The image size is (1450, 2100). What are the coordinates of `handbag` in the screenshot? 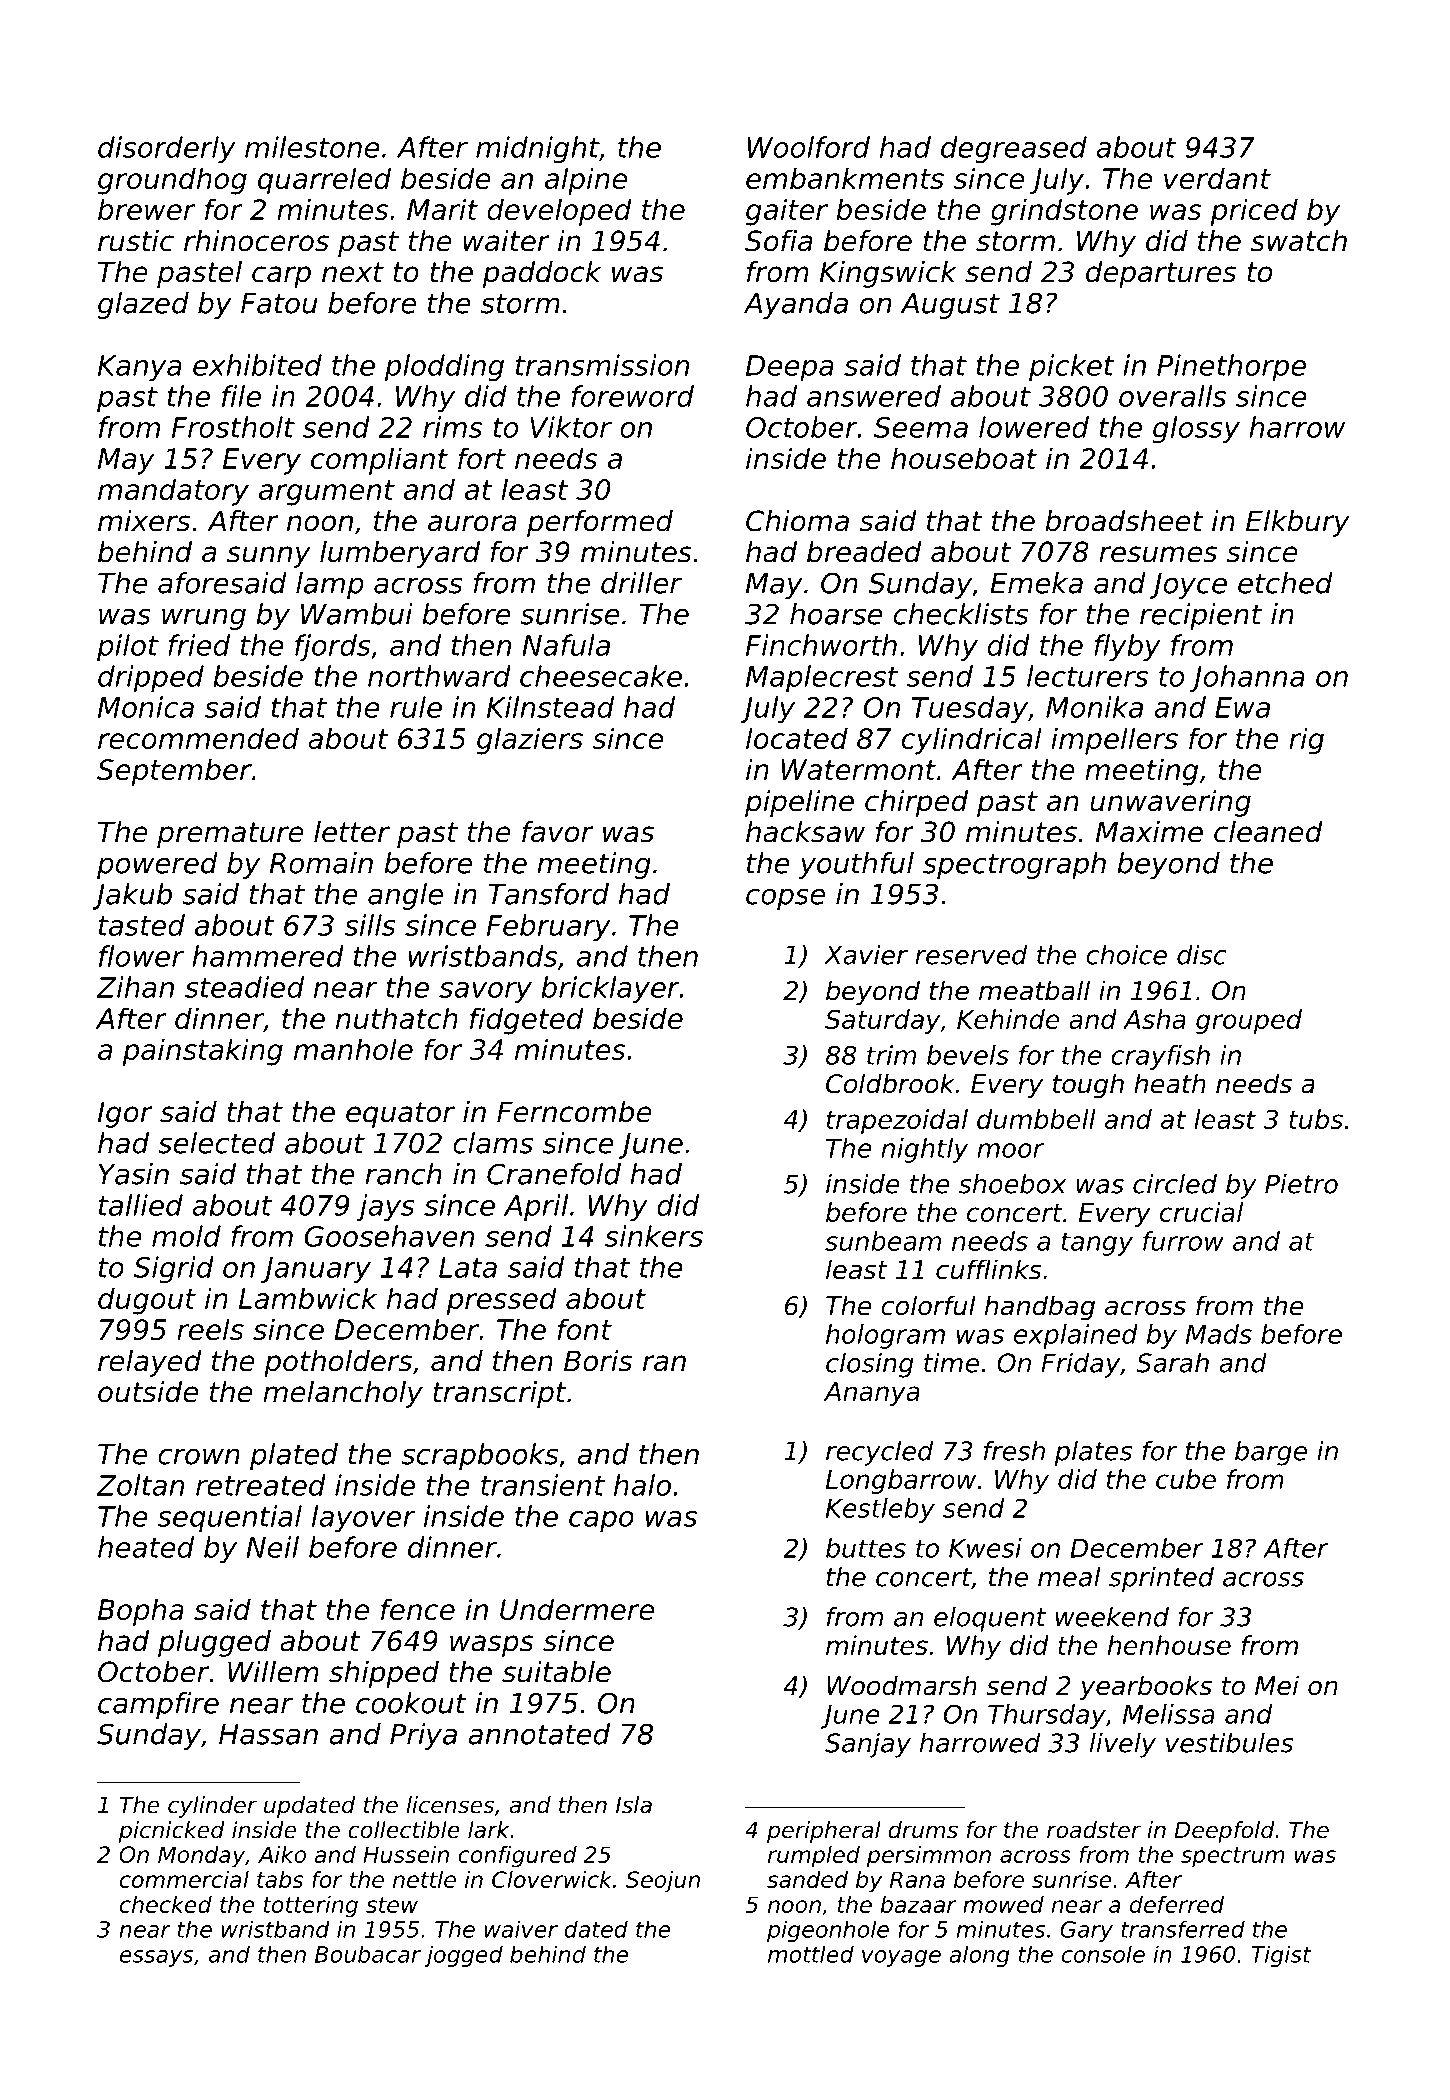 It's located at (1040, 1308).
